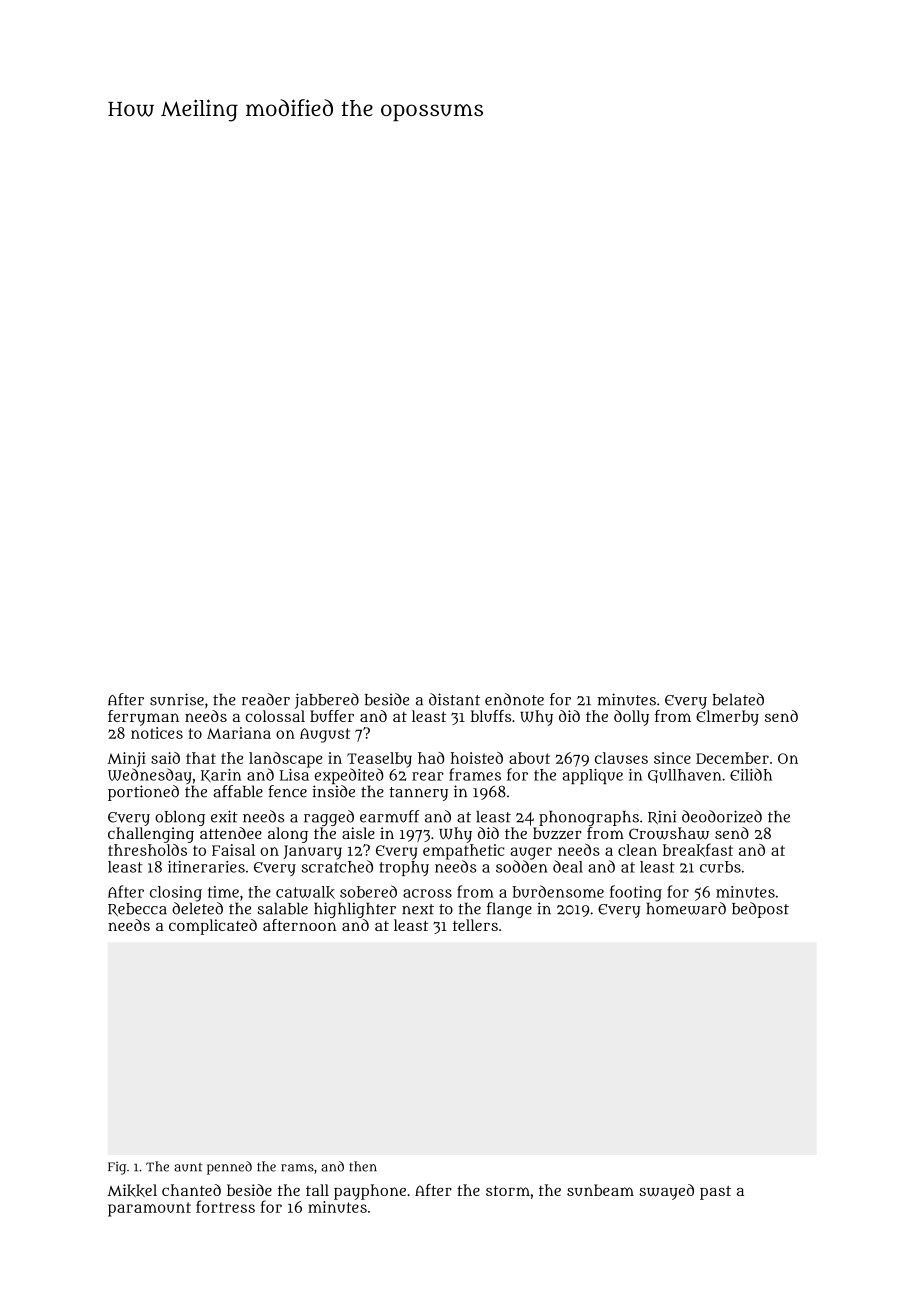 Image resolution: width=924 pixels, height=1308 pixels. I want to click on distant, so click(454, 699).
